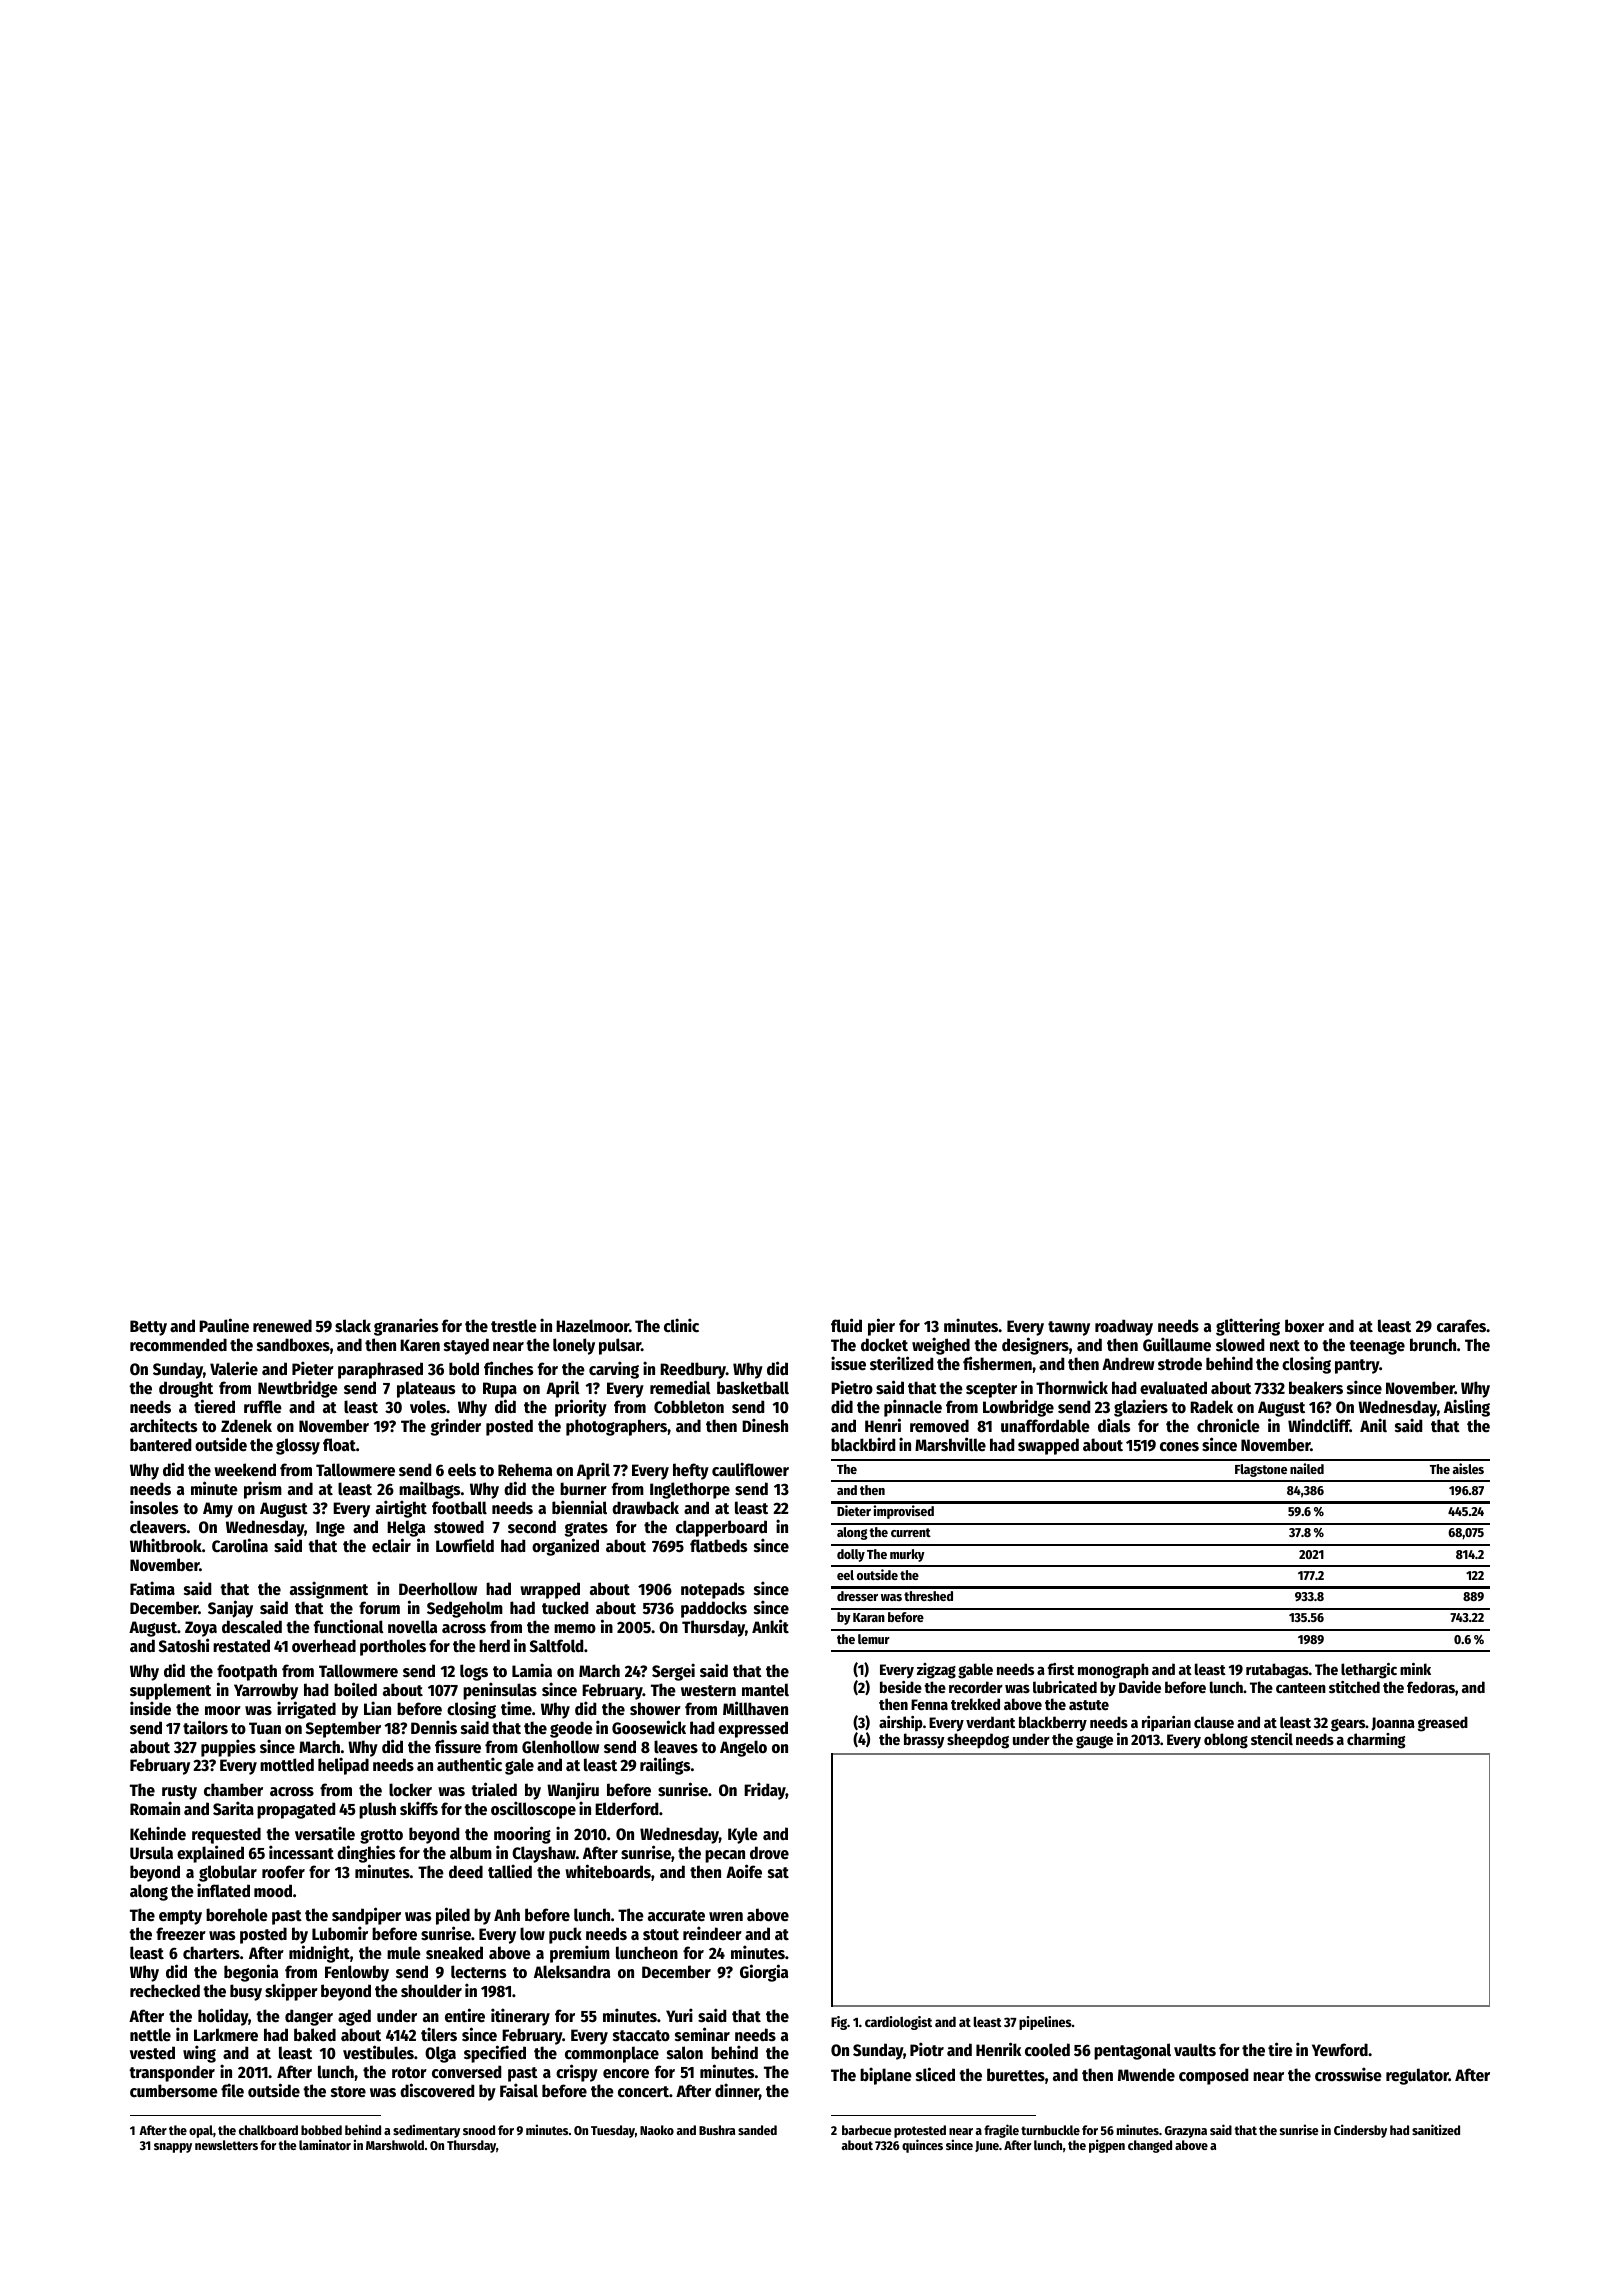  Describe the element at coordinates (676, 1916) in the screenshot. I see `accurate` at that location.
